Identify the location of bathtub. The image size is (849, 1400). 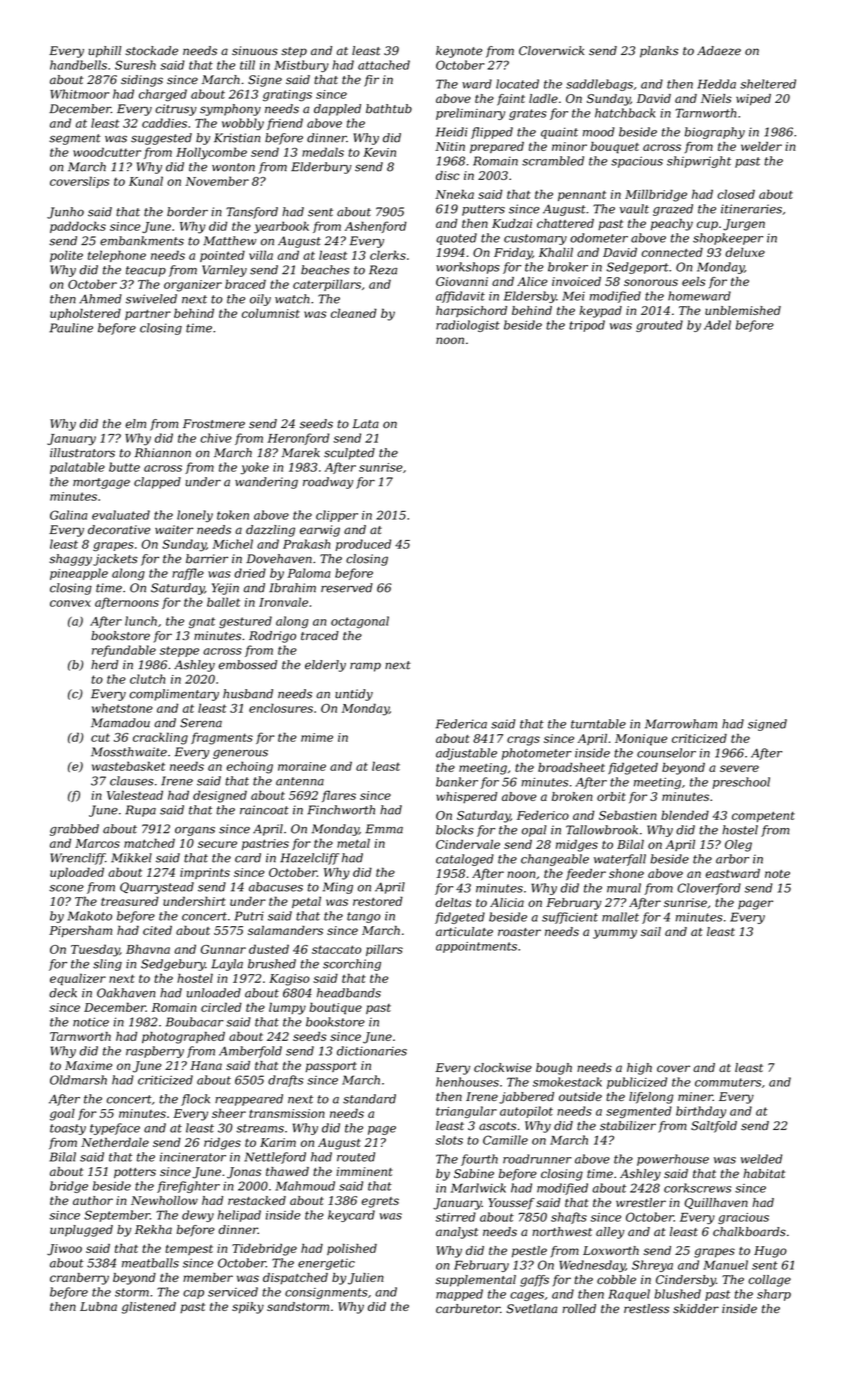
(389, 109).
